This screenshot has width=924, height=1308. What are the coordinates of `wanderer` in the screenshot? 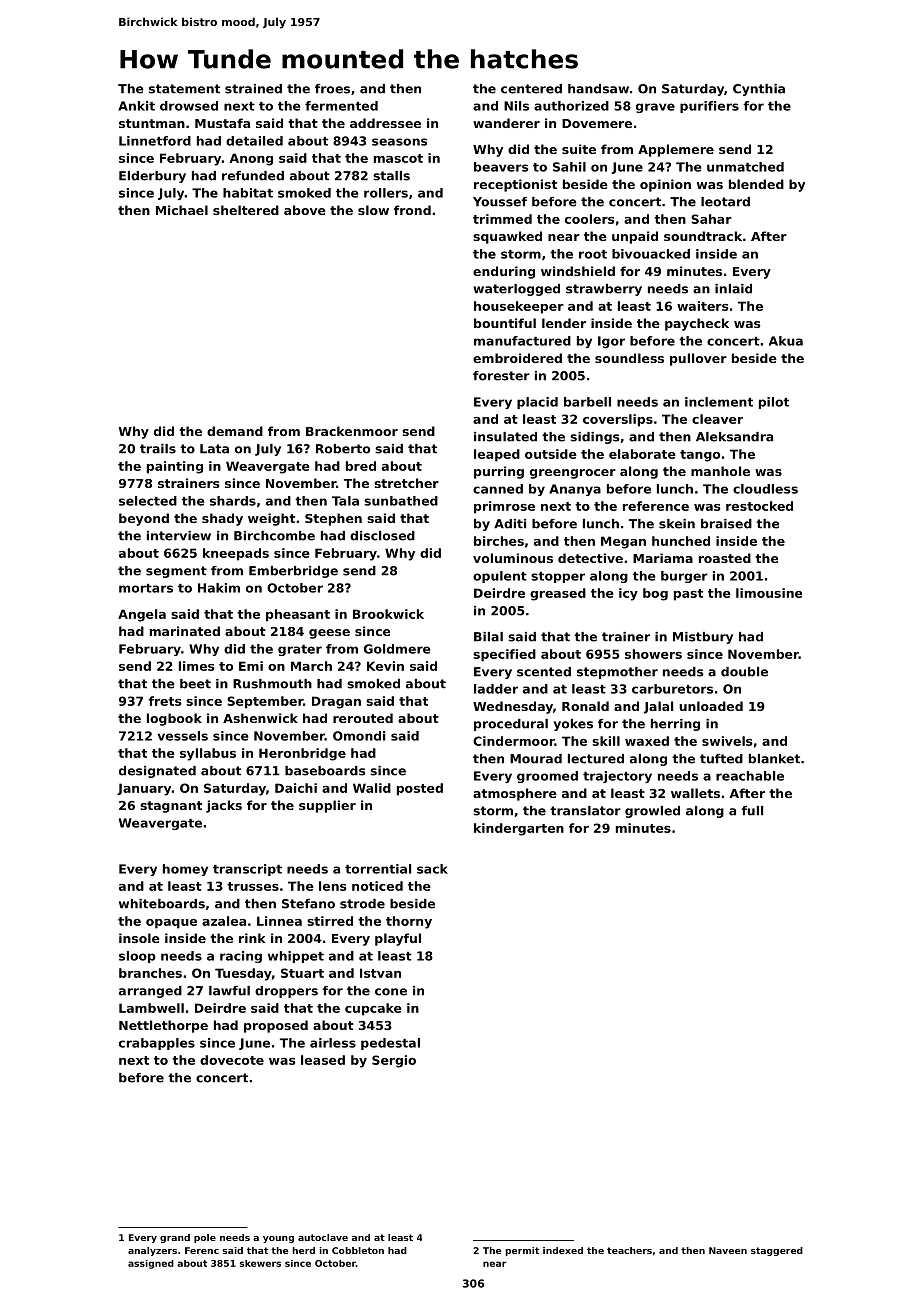 It's located at (506, 123).
